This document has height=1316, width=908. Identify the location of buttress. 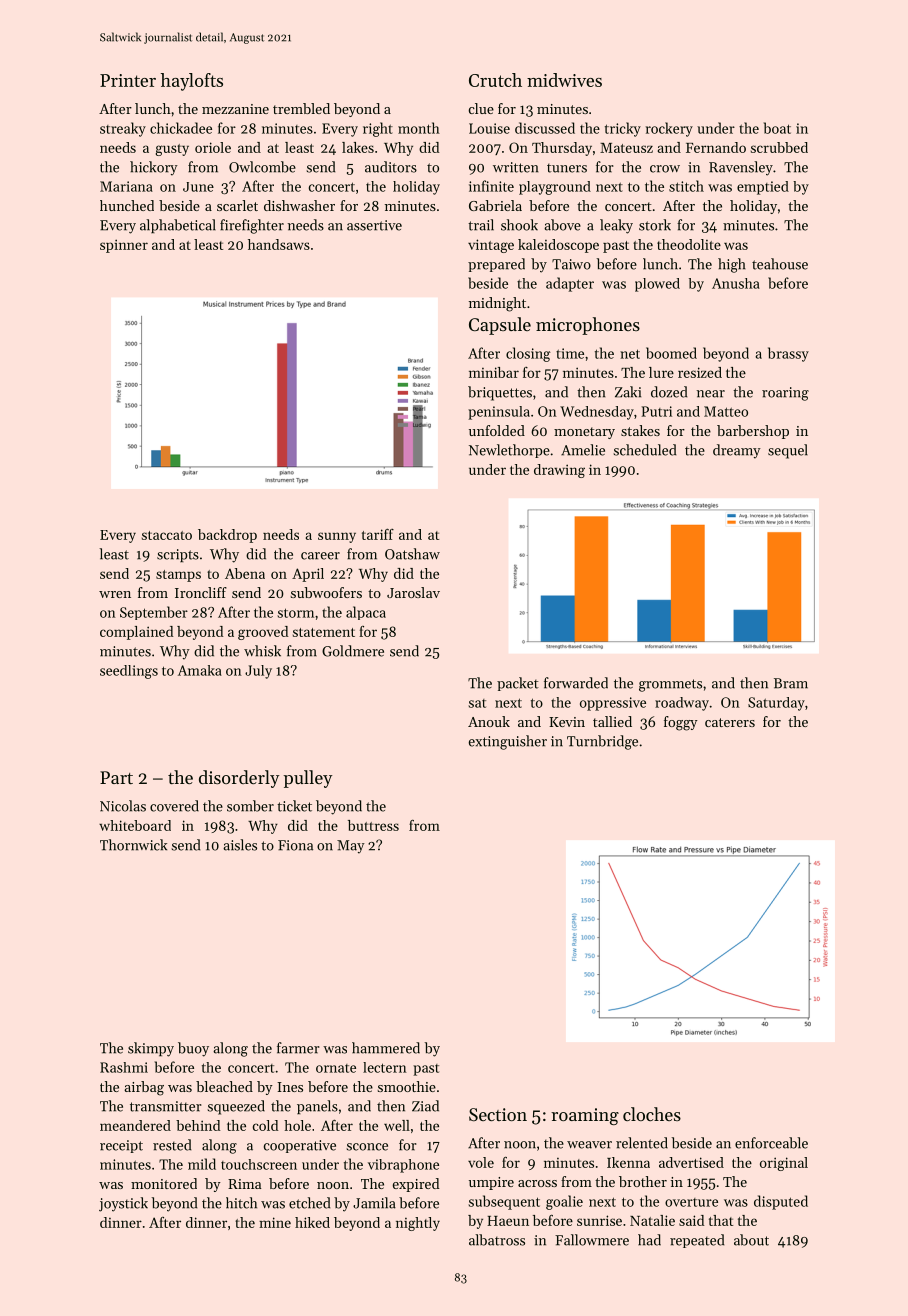
(373, 825).
